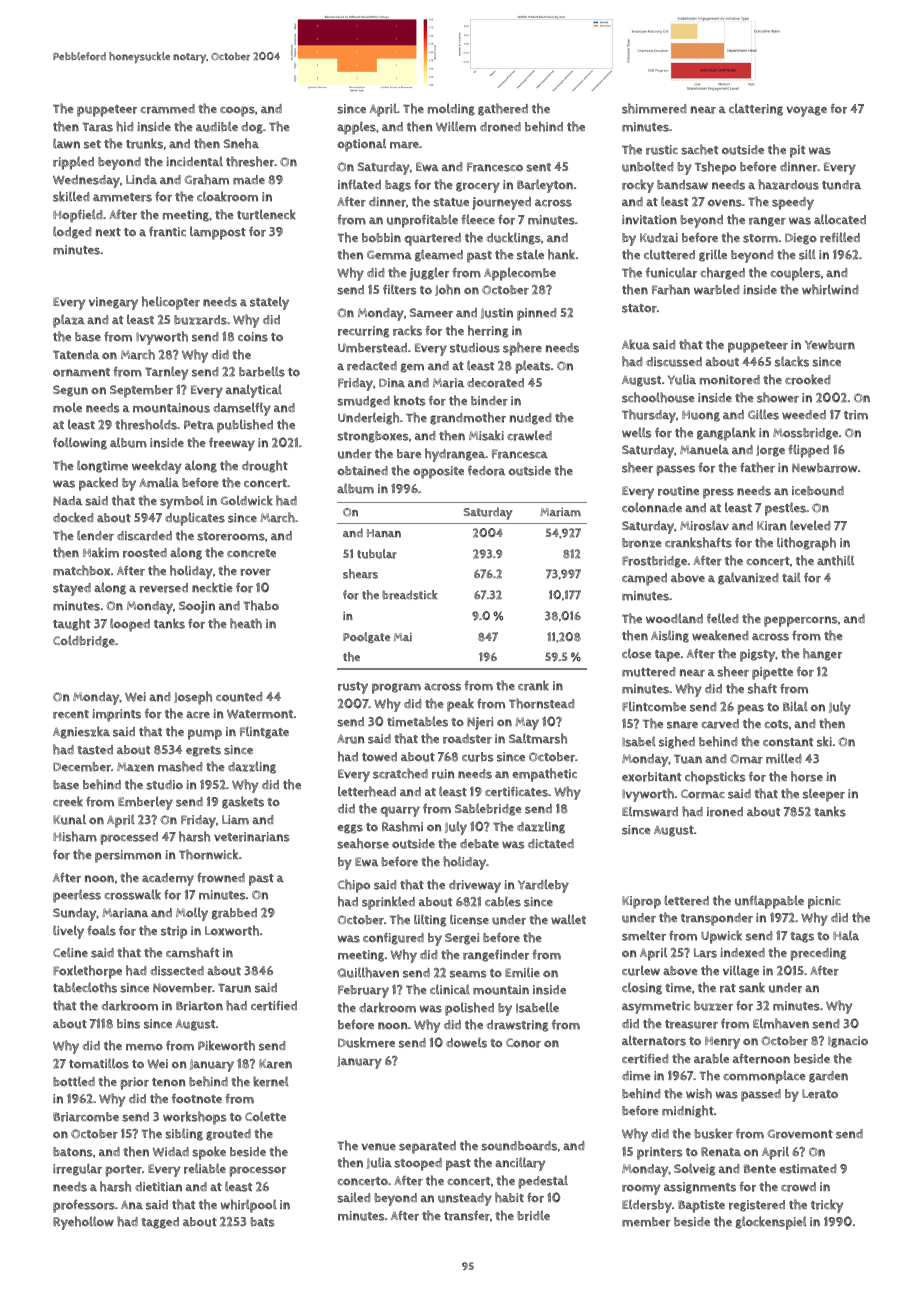 Image resolution: width=924 pixels, height=1308 pixels. What do you see at coordinates (237, 111) in the page?
I see `coops` at bounding box center [237, 111].
